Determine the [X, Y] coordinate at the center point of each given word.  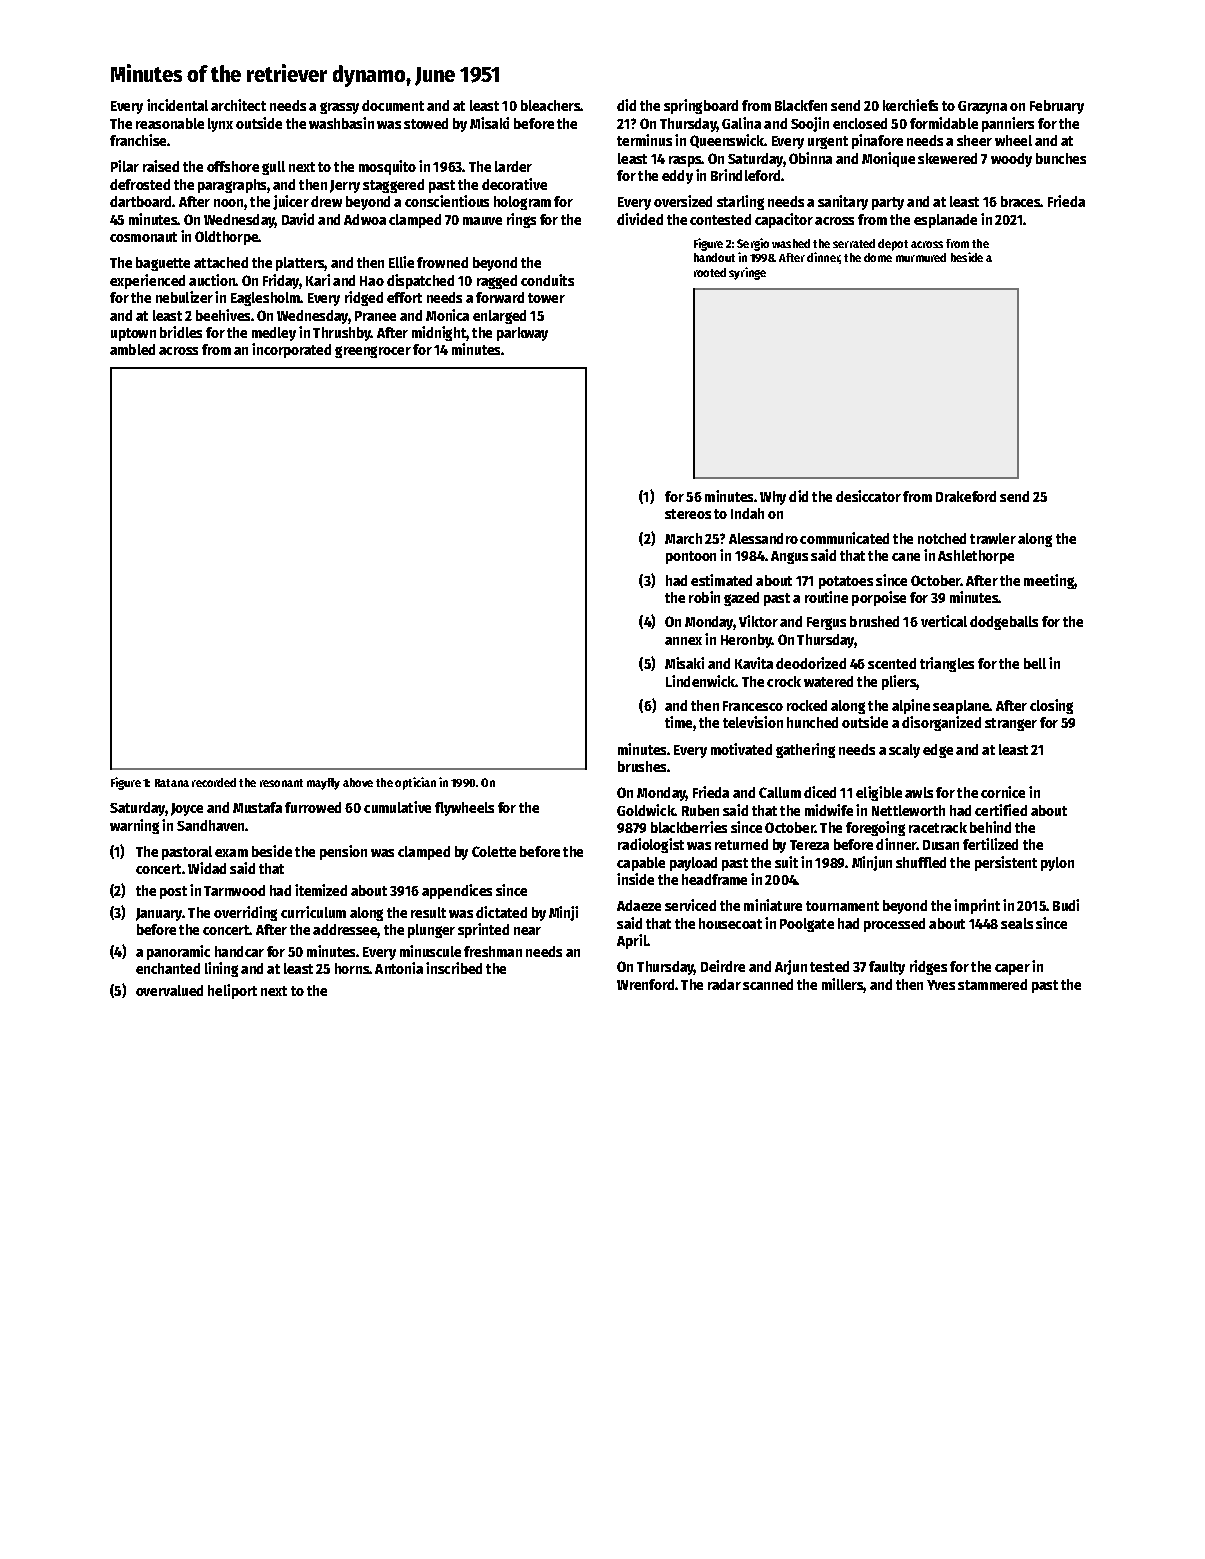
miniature [773, 905]
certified [1001, 810]
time [678, 722]
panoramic [178, 952]
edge [938, 751]
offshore [233, 166]
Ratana [172, 783]
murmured [921, 257]
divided [640, 219]
